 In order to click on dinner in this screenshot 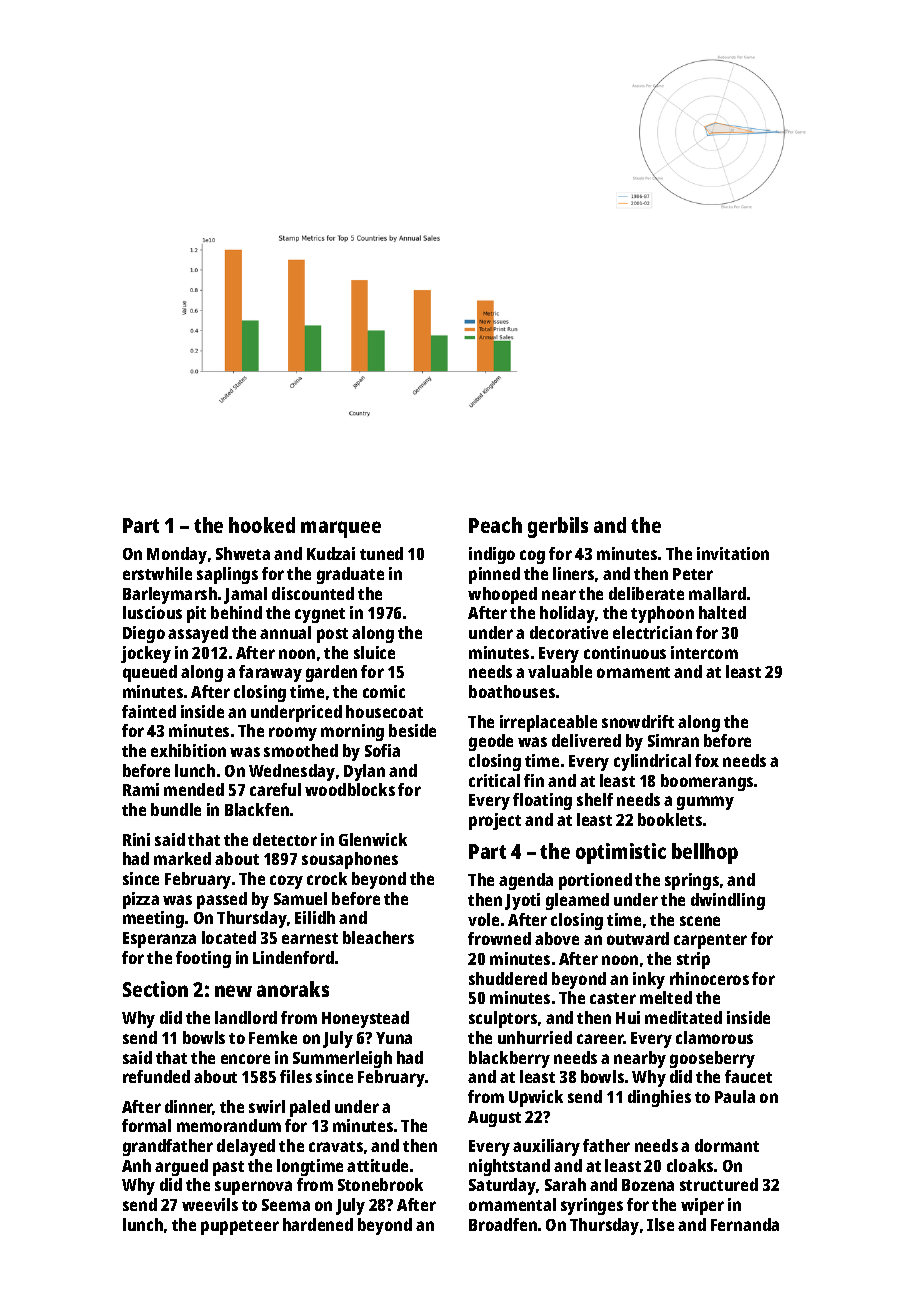, I will do `click(189, 1107)`.
